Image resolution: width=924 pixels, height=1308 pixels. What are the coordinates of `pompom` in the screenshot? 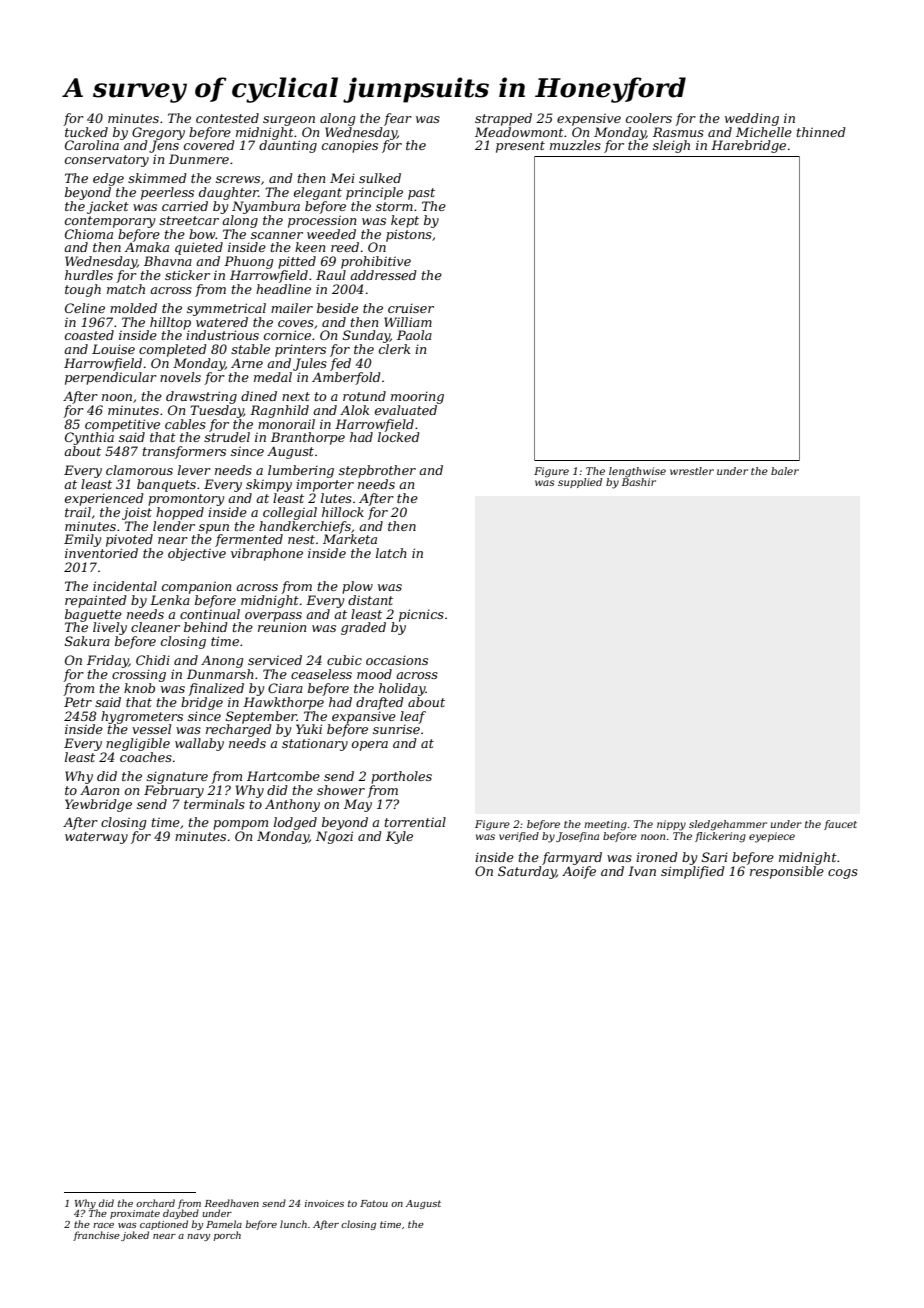 It's located at (240, 825).
